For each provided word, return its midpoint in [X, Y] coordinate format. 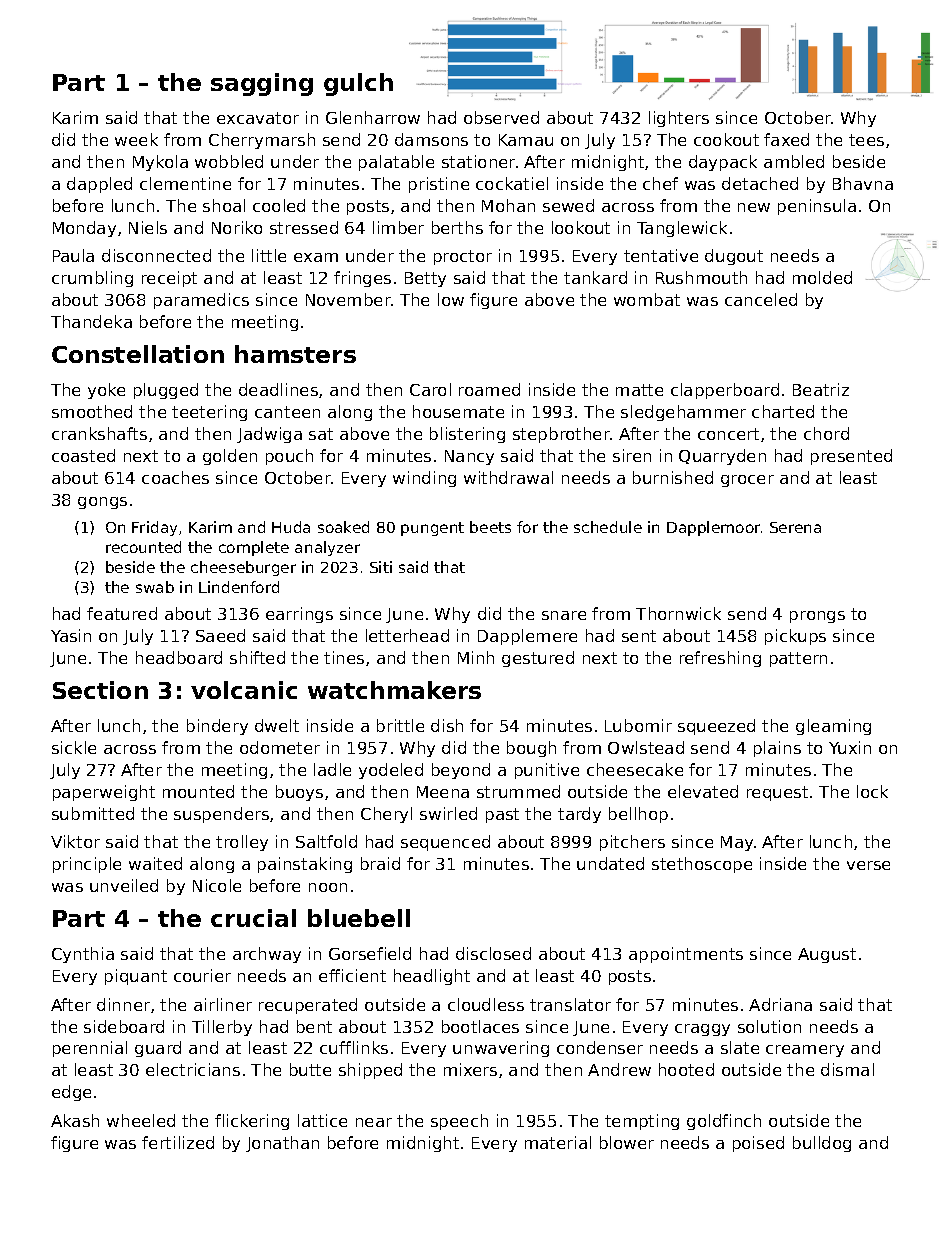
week [136, 139]
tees [866, 140]
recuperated [308, 1006]
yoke [106, 391]
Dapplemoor [713, 528]
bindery [217, 727]
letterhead [407, 635]
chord [826, 433]
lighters [679, 119]
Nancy [469, 457]
